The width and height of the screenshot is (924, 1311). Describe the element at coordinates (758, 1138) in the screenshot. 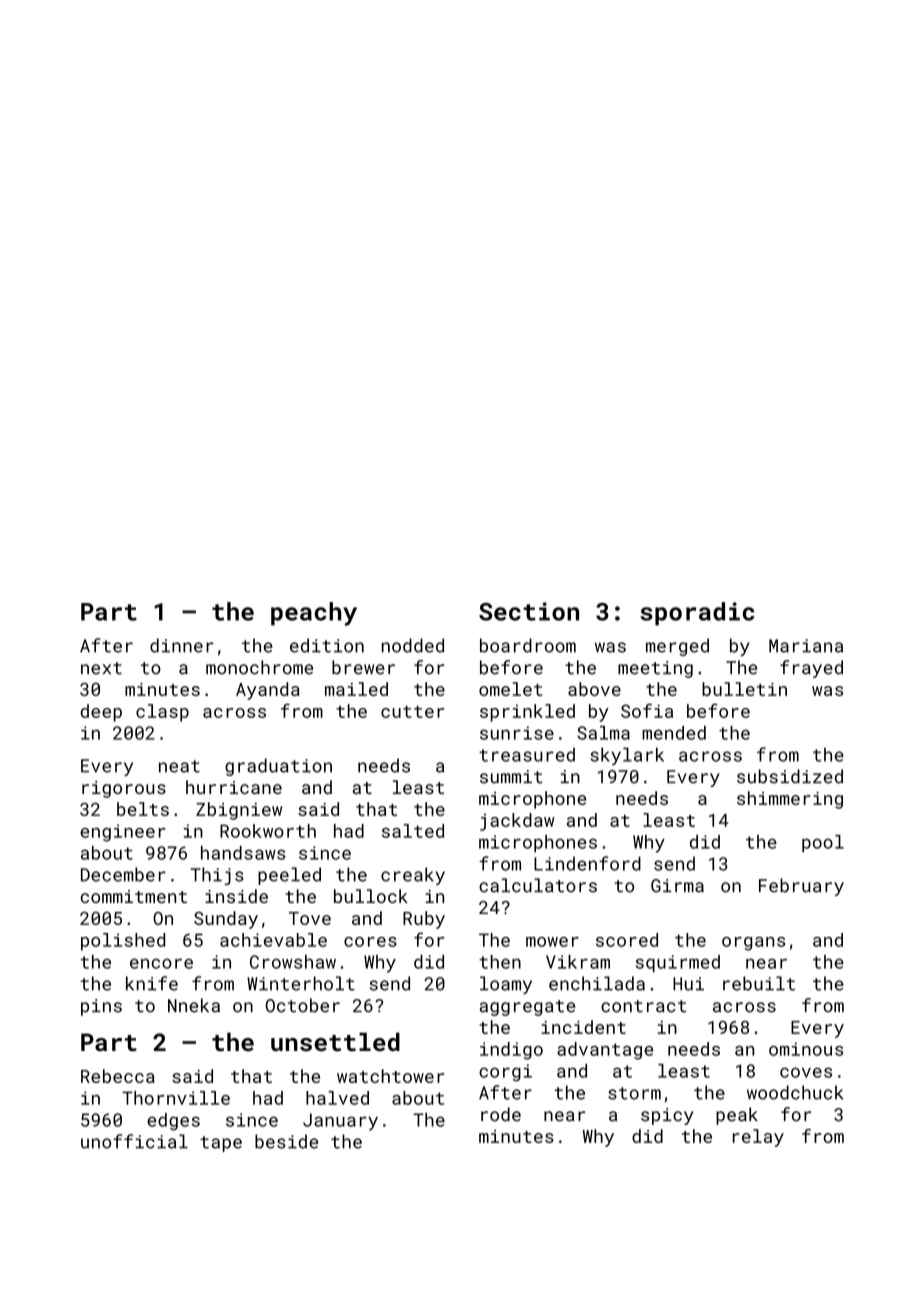

I see `relay` at that location.
